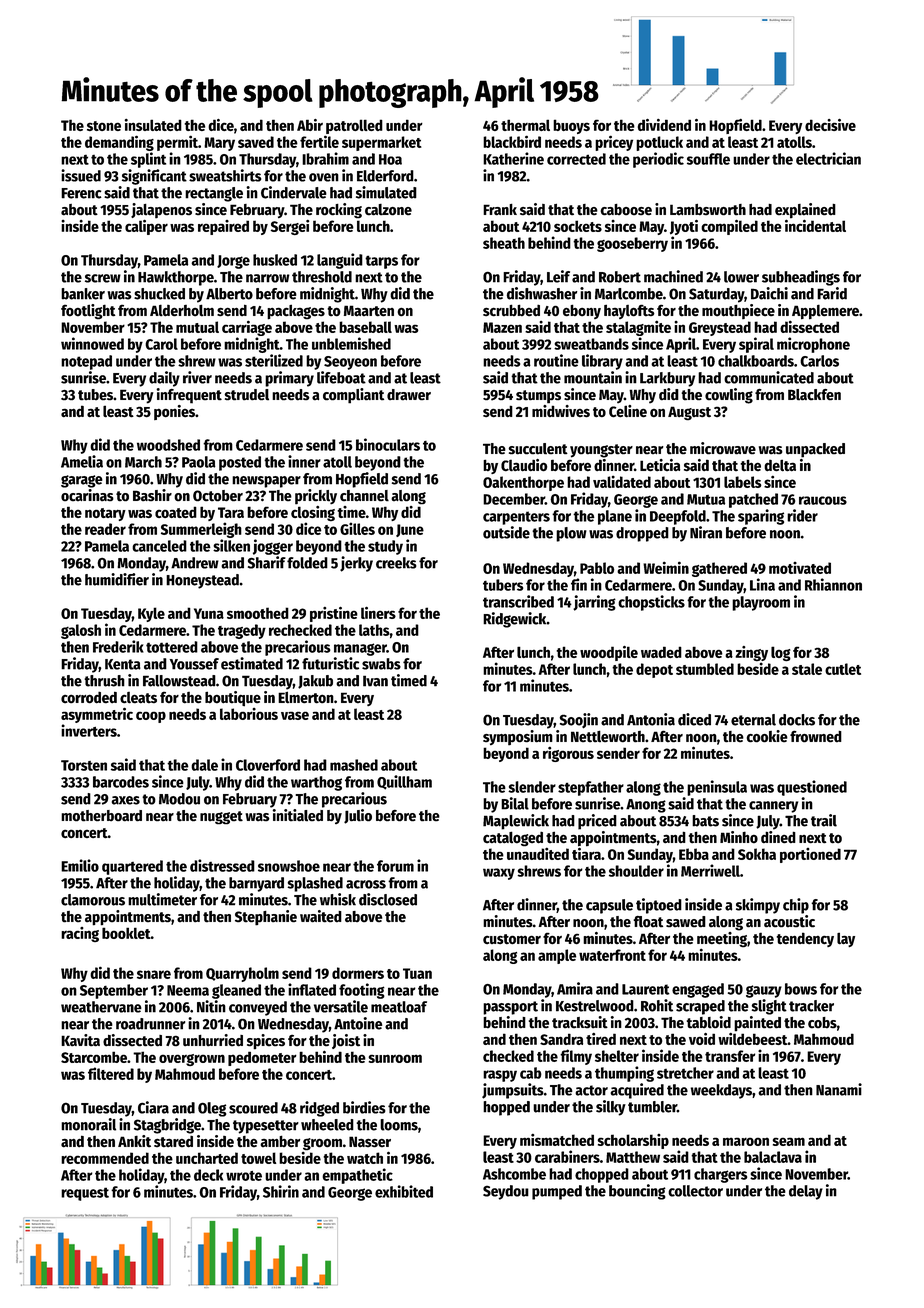 Image resolution: width=924 pixels, height=1308 pixels. I want to click on buoys, so click(571, 126).
